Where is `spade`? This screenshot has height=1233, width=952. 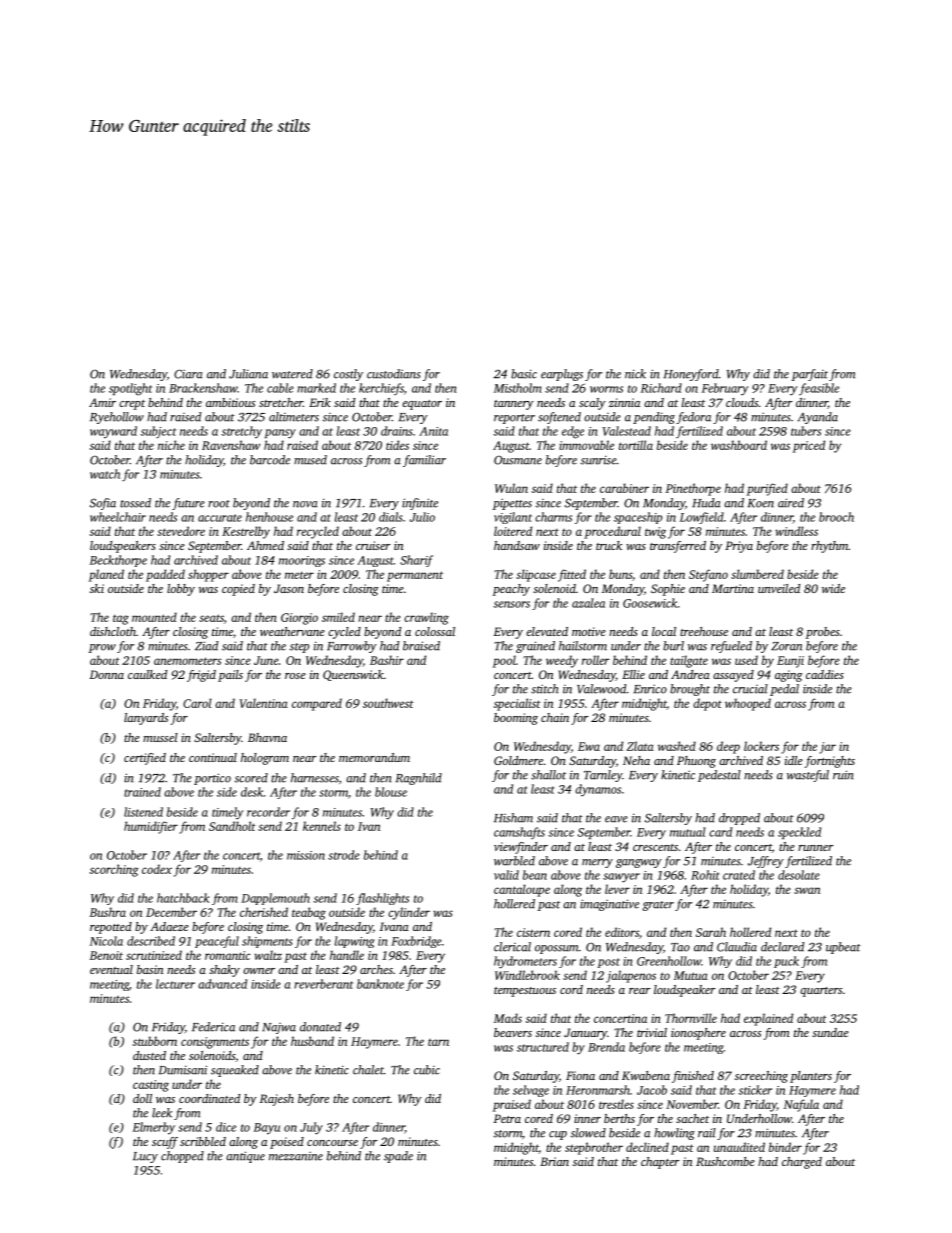 spade is located at coordinates (398, 1157).
